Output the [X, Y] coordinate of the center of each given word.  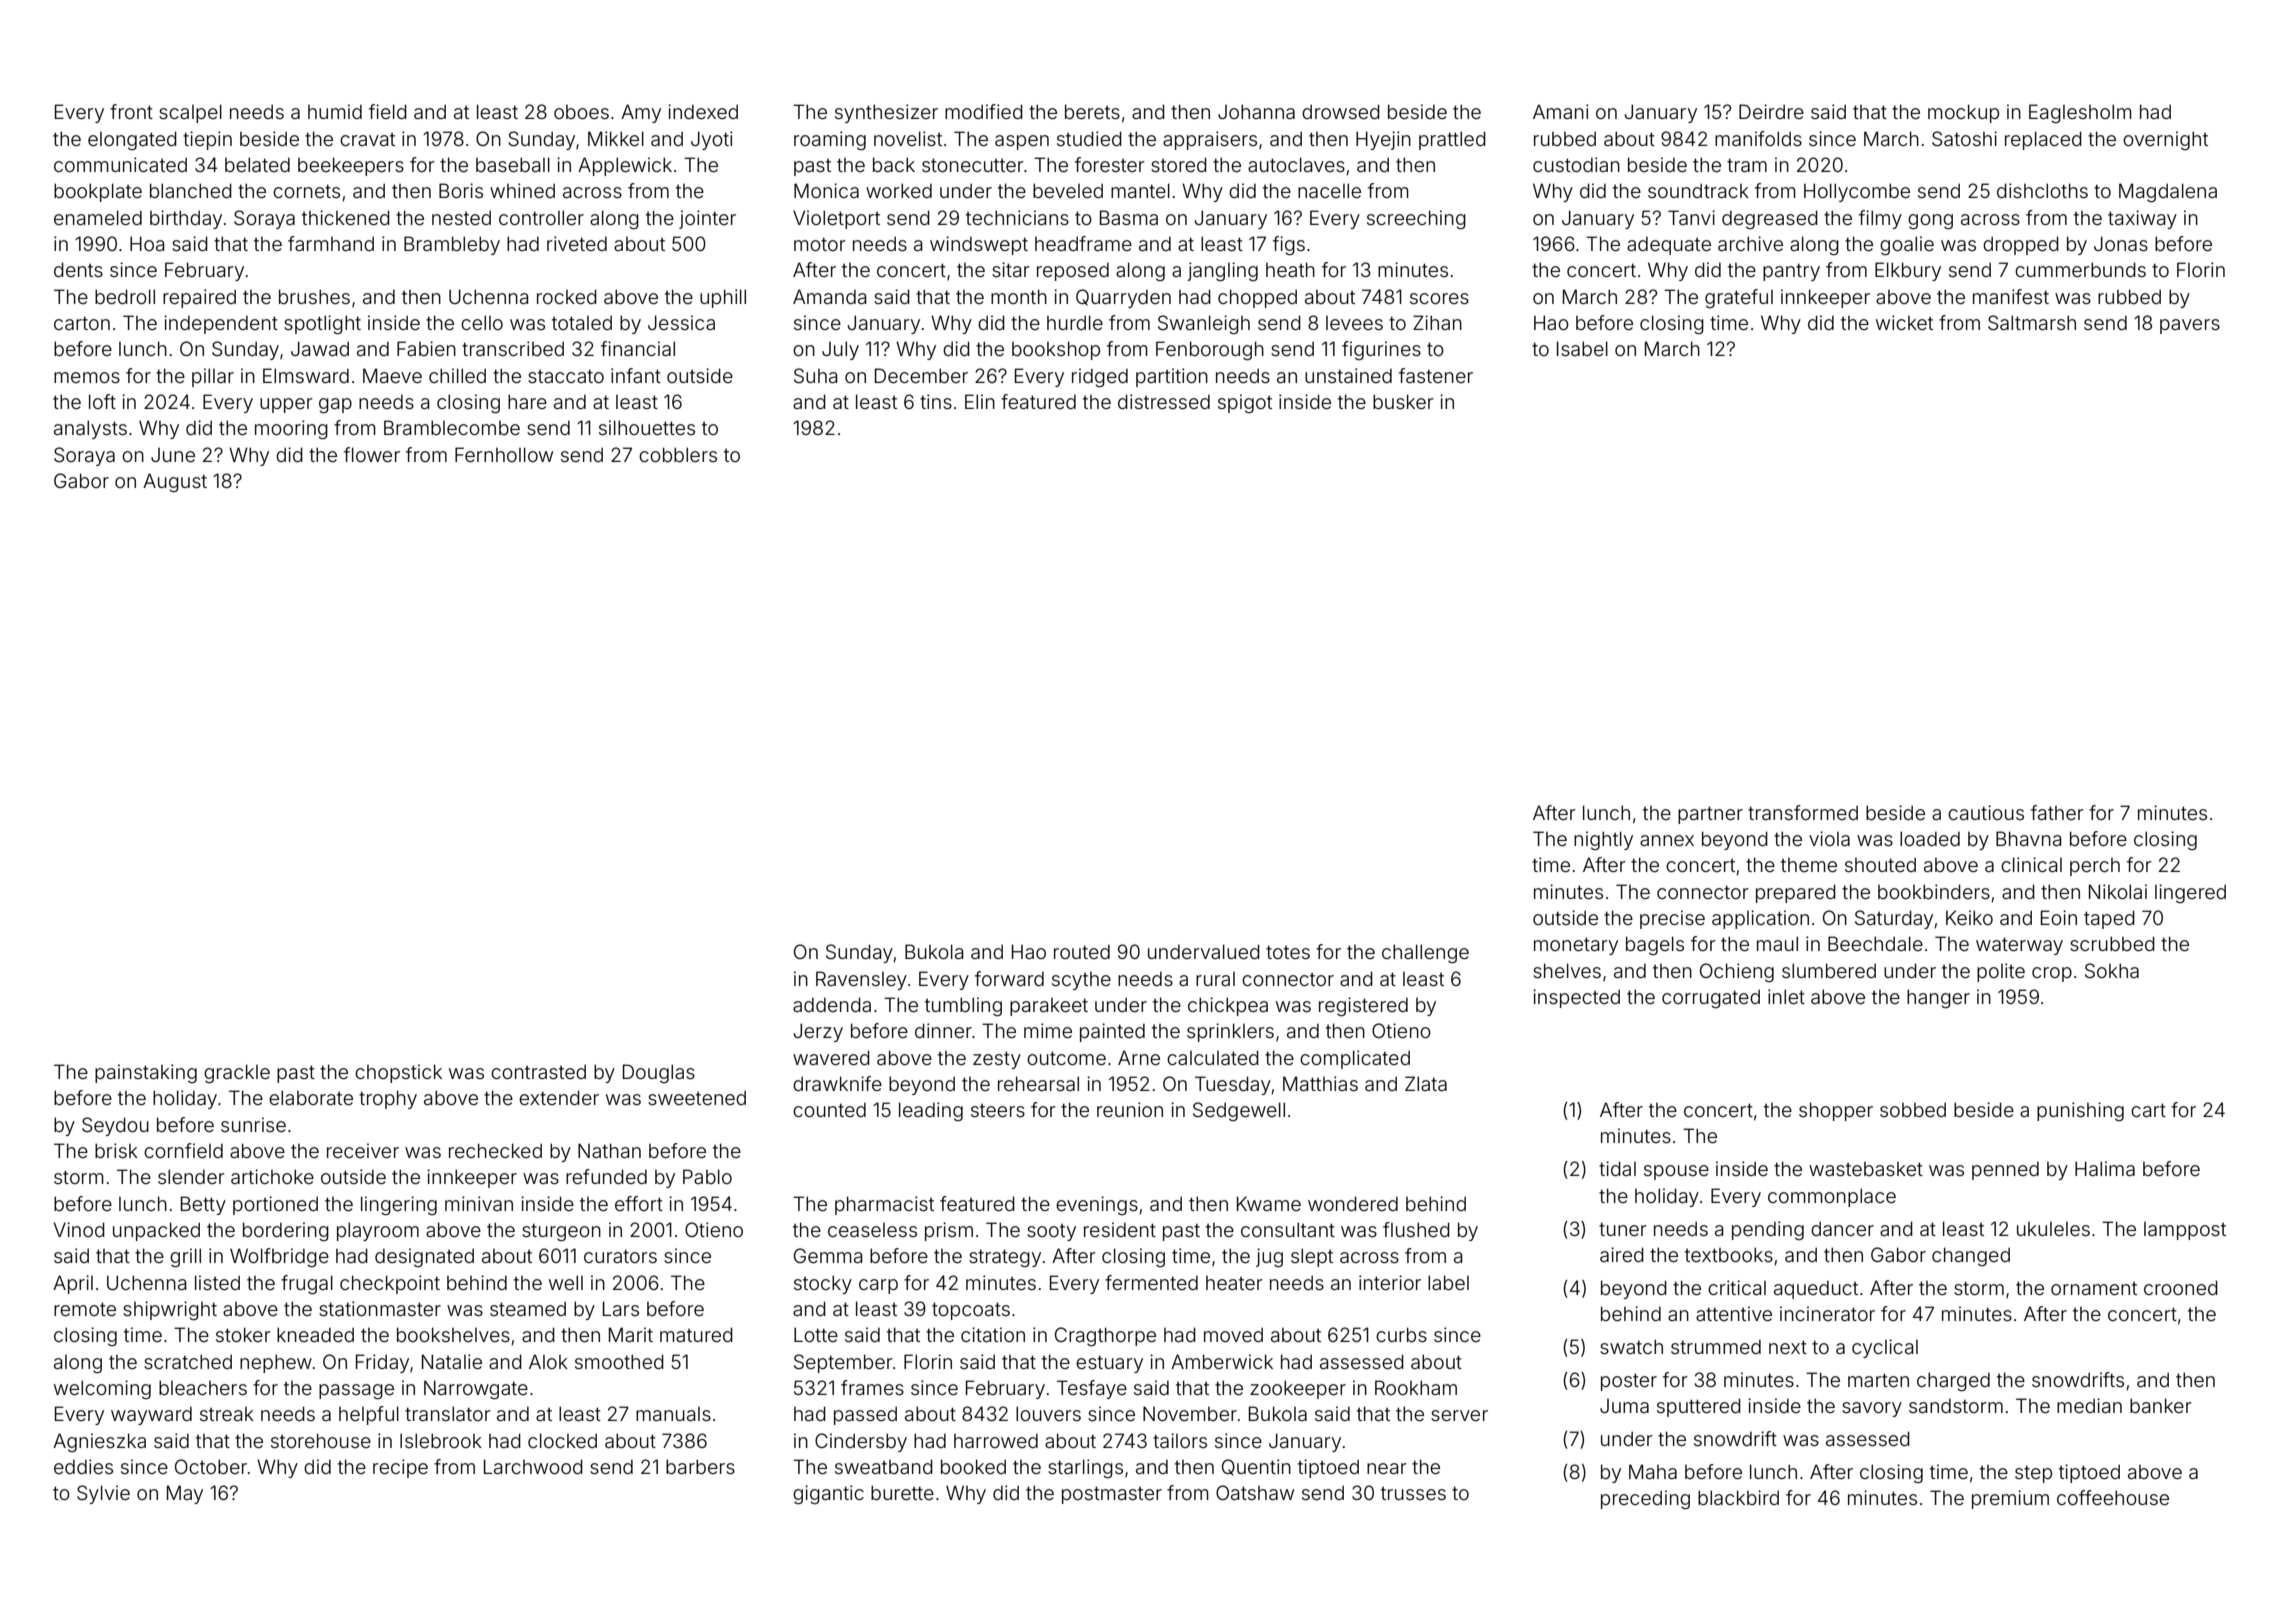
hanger [1938, 998]
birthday [186, 219]
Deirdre [1771, 111]
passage [356, 1391]
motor [820, 244]
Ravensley [861, 980]
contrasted [538, 1071]
